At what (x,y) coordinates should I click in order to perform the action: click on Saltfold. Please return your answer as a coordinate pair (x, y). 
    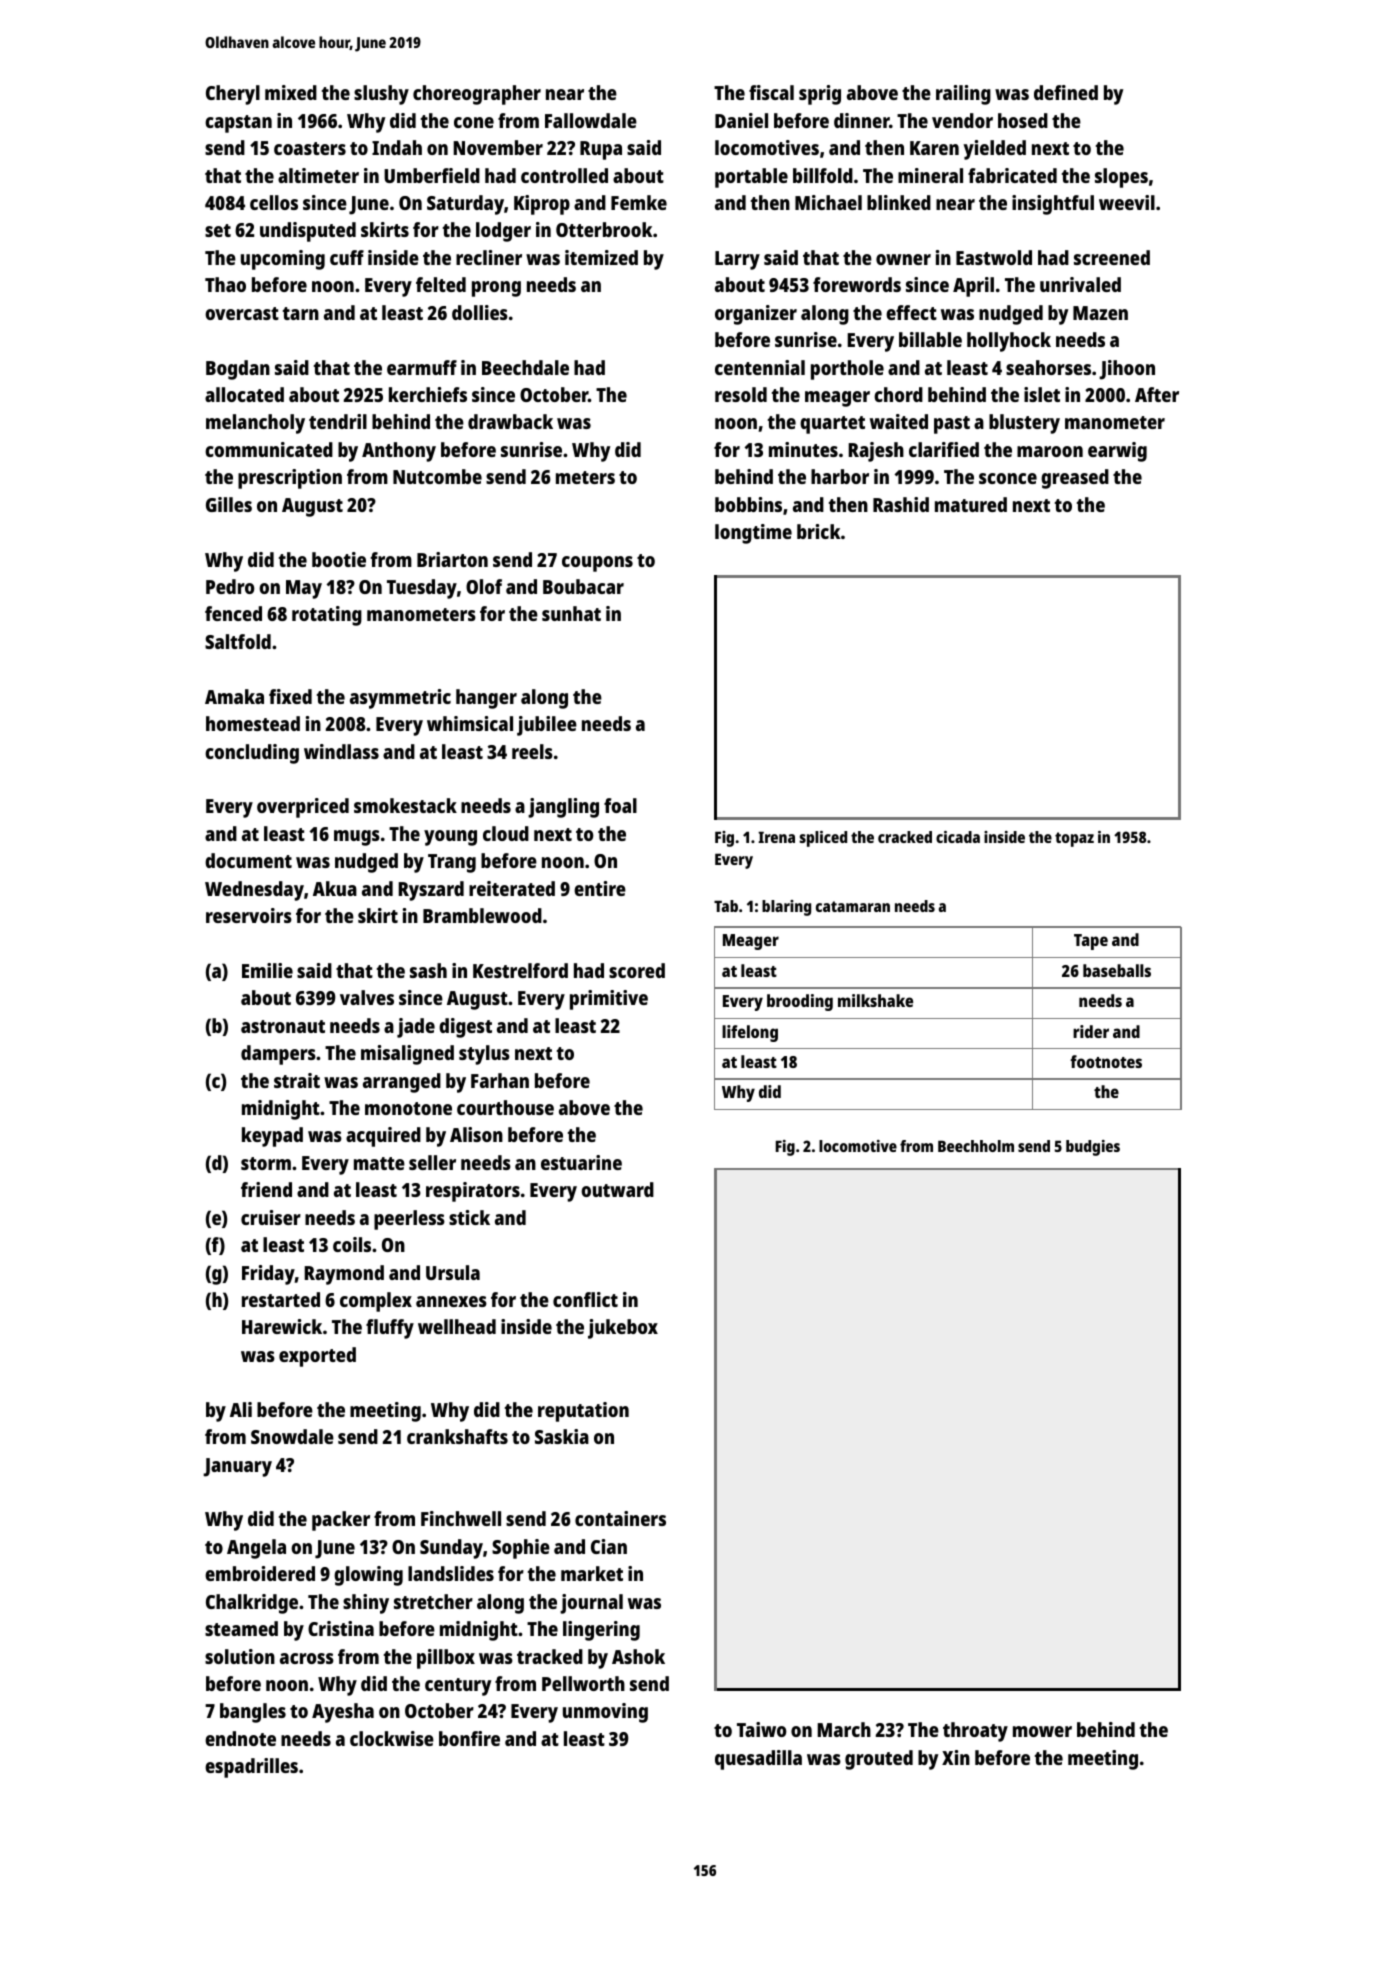
    Looking at the image, I should click on (238, 641).
